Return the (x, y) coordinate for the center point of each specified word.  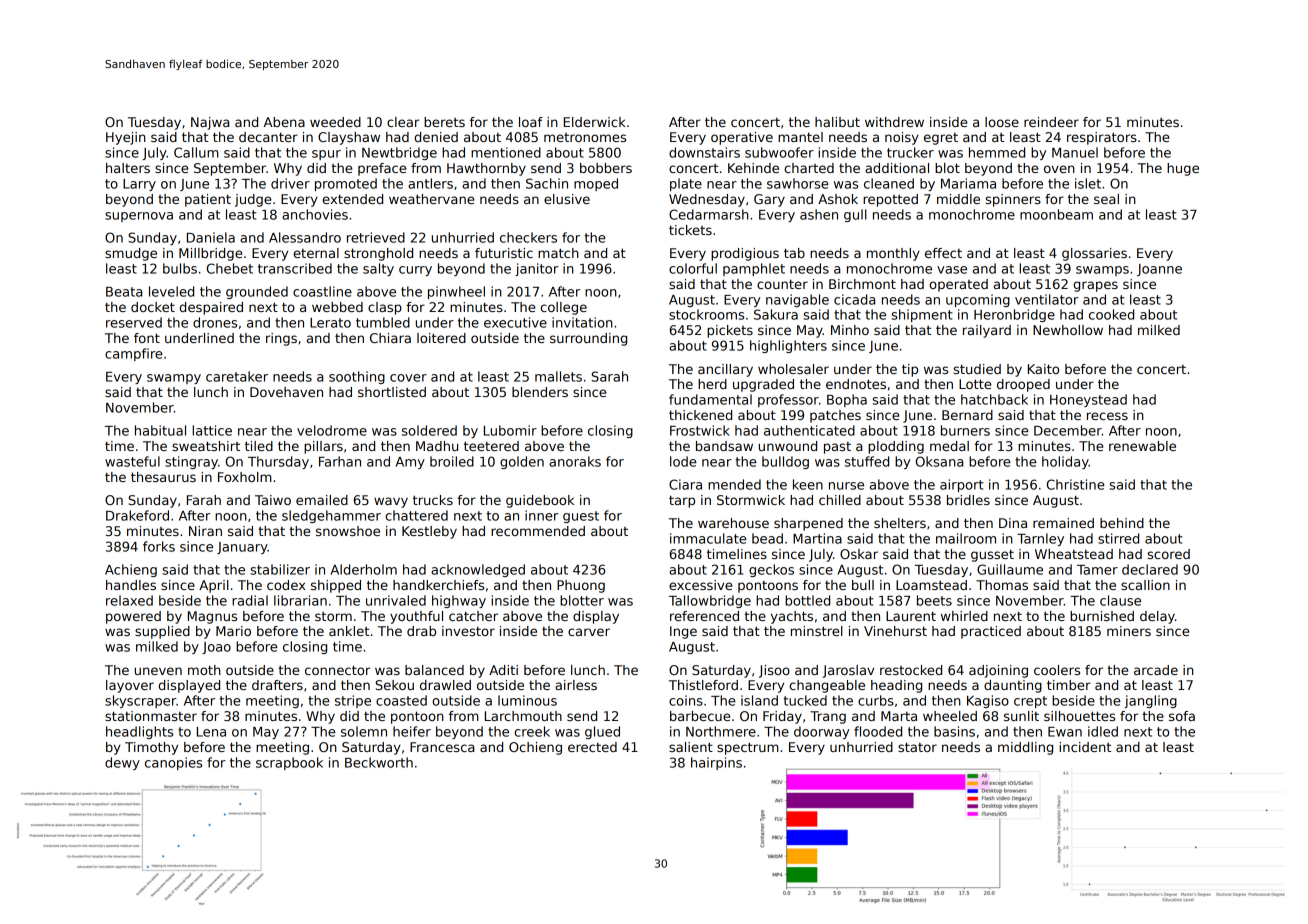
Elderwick (595, 122)
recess (1107, 416)
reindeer (1051, 122)
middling (1025, 748)
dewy (122, 763)
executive (515, 322)
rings (281, 339)
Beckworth (379, 762)
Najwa (210, 123)
